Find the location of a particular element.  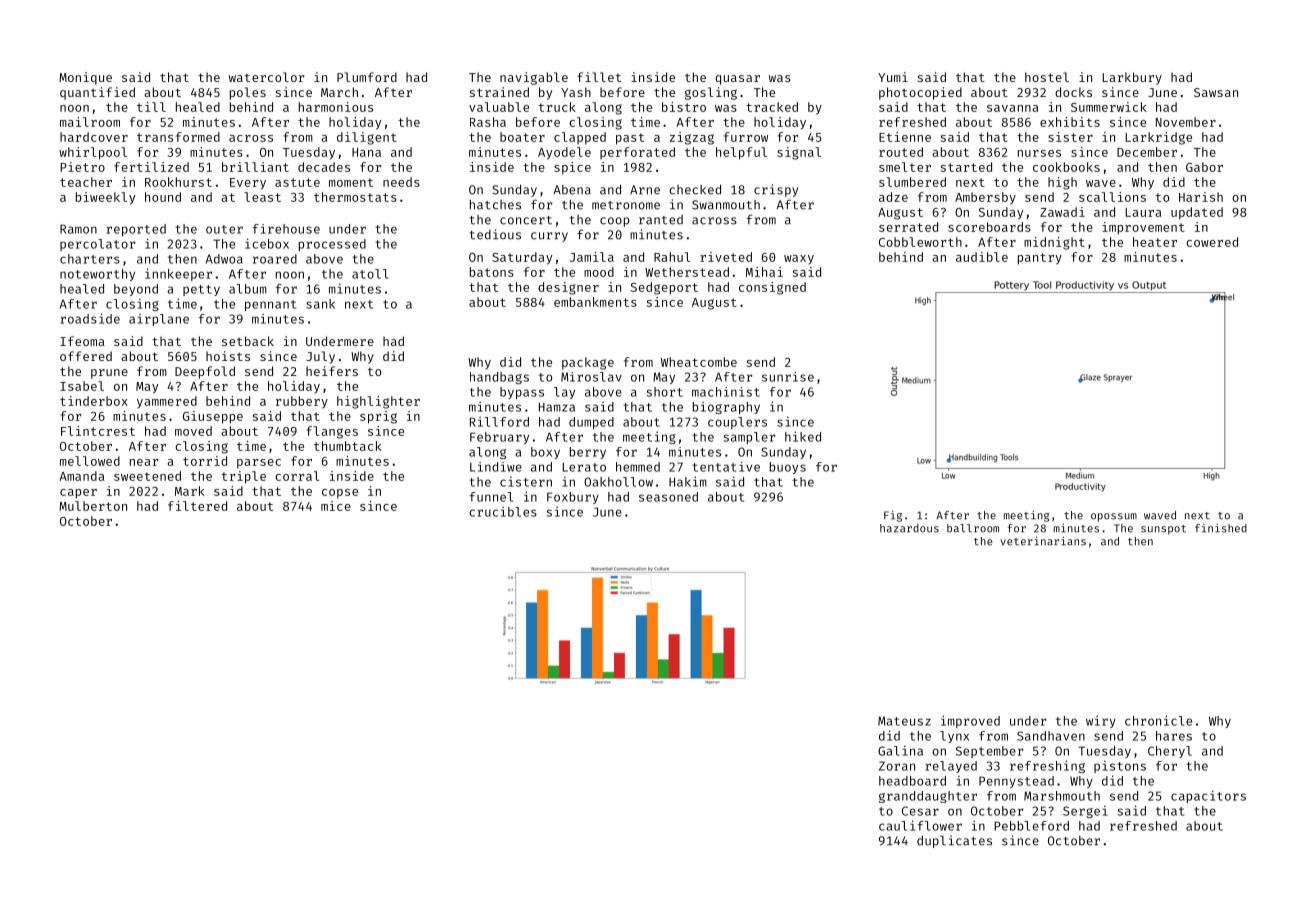

scoreboards is located at coordinates (989, 227).
